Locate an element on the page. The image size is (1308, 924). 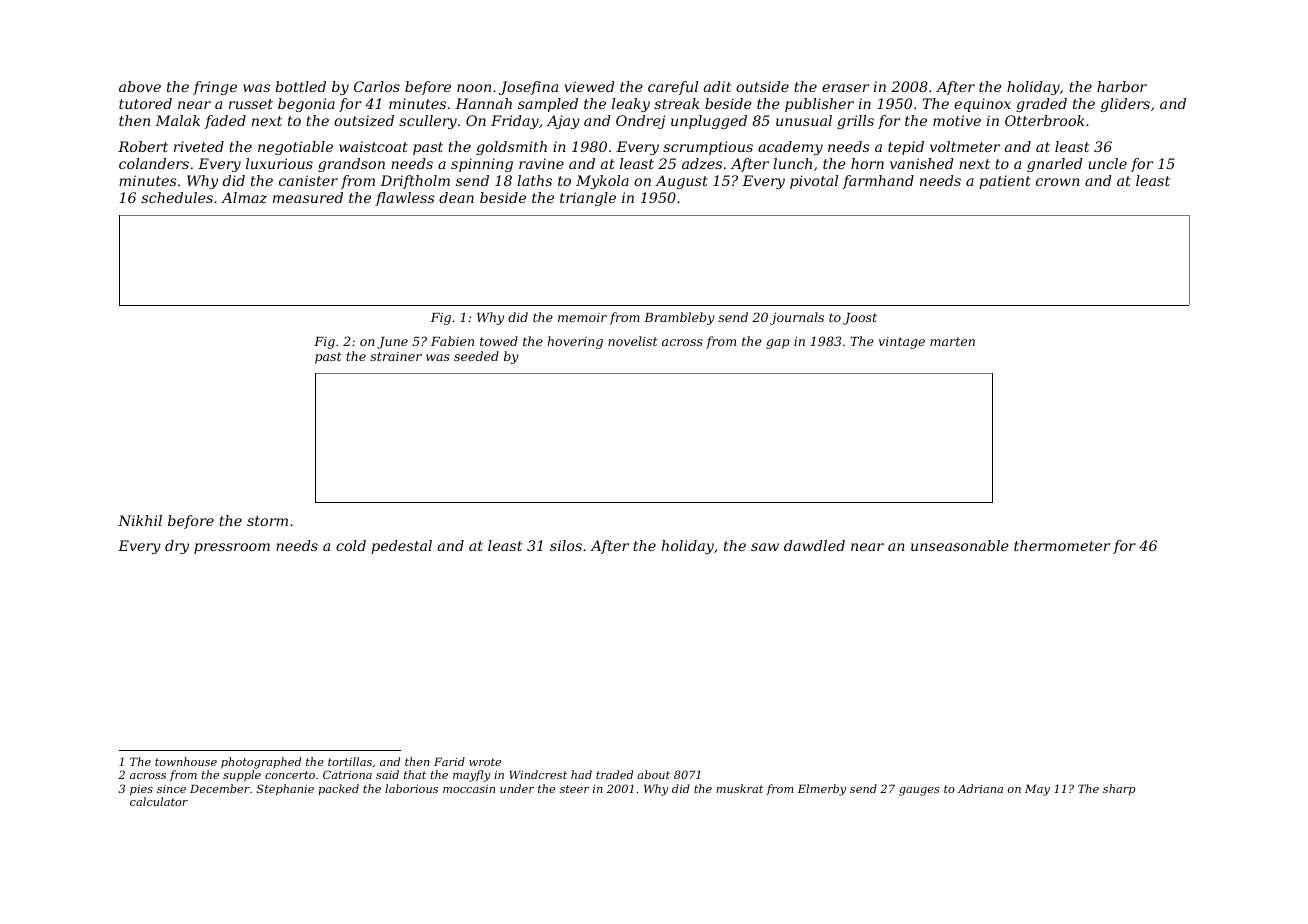
calculator is located at coordinates (159, 801).
